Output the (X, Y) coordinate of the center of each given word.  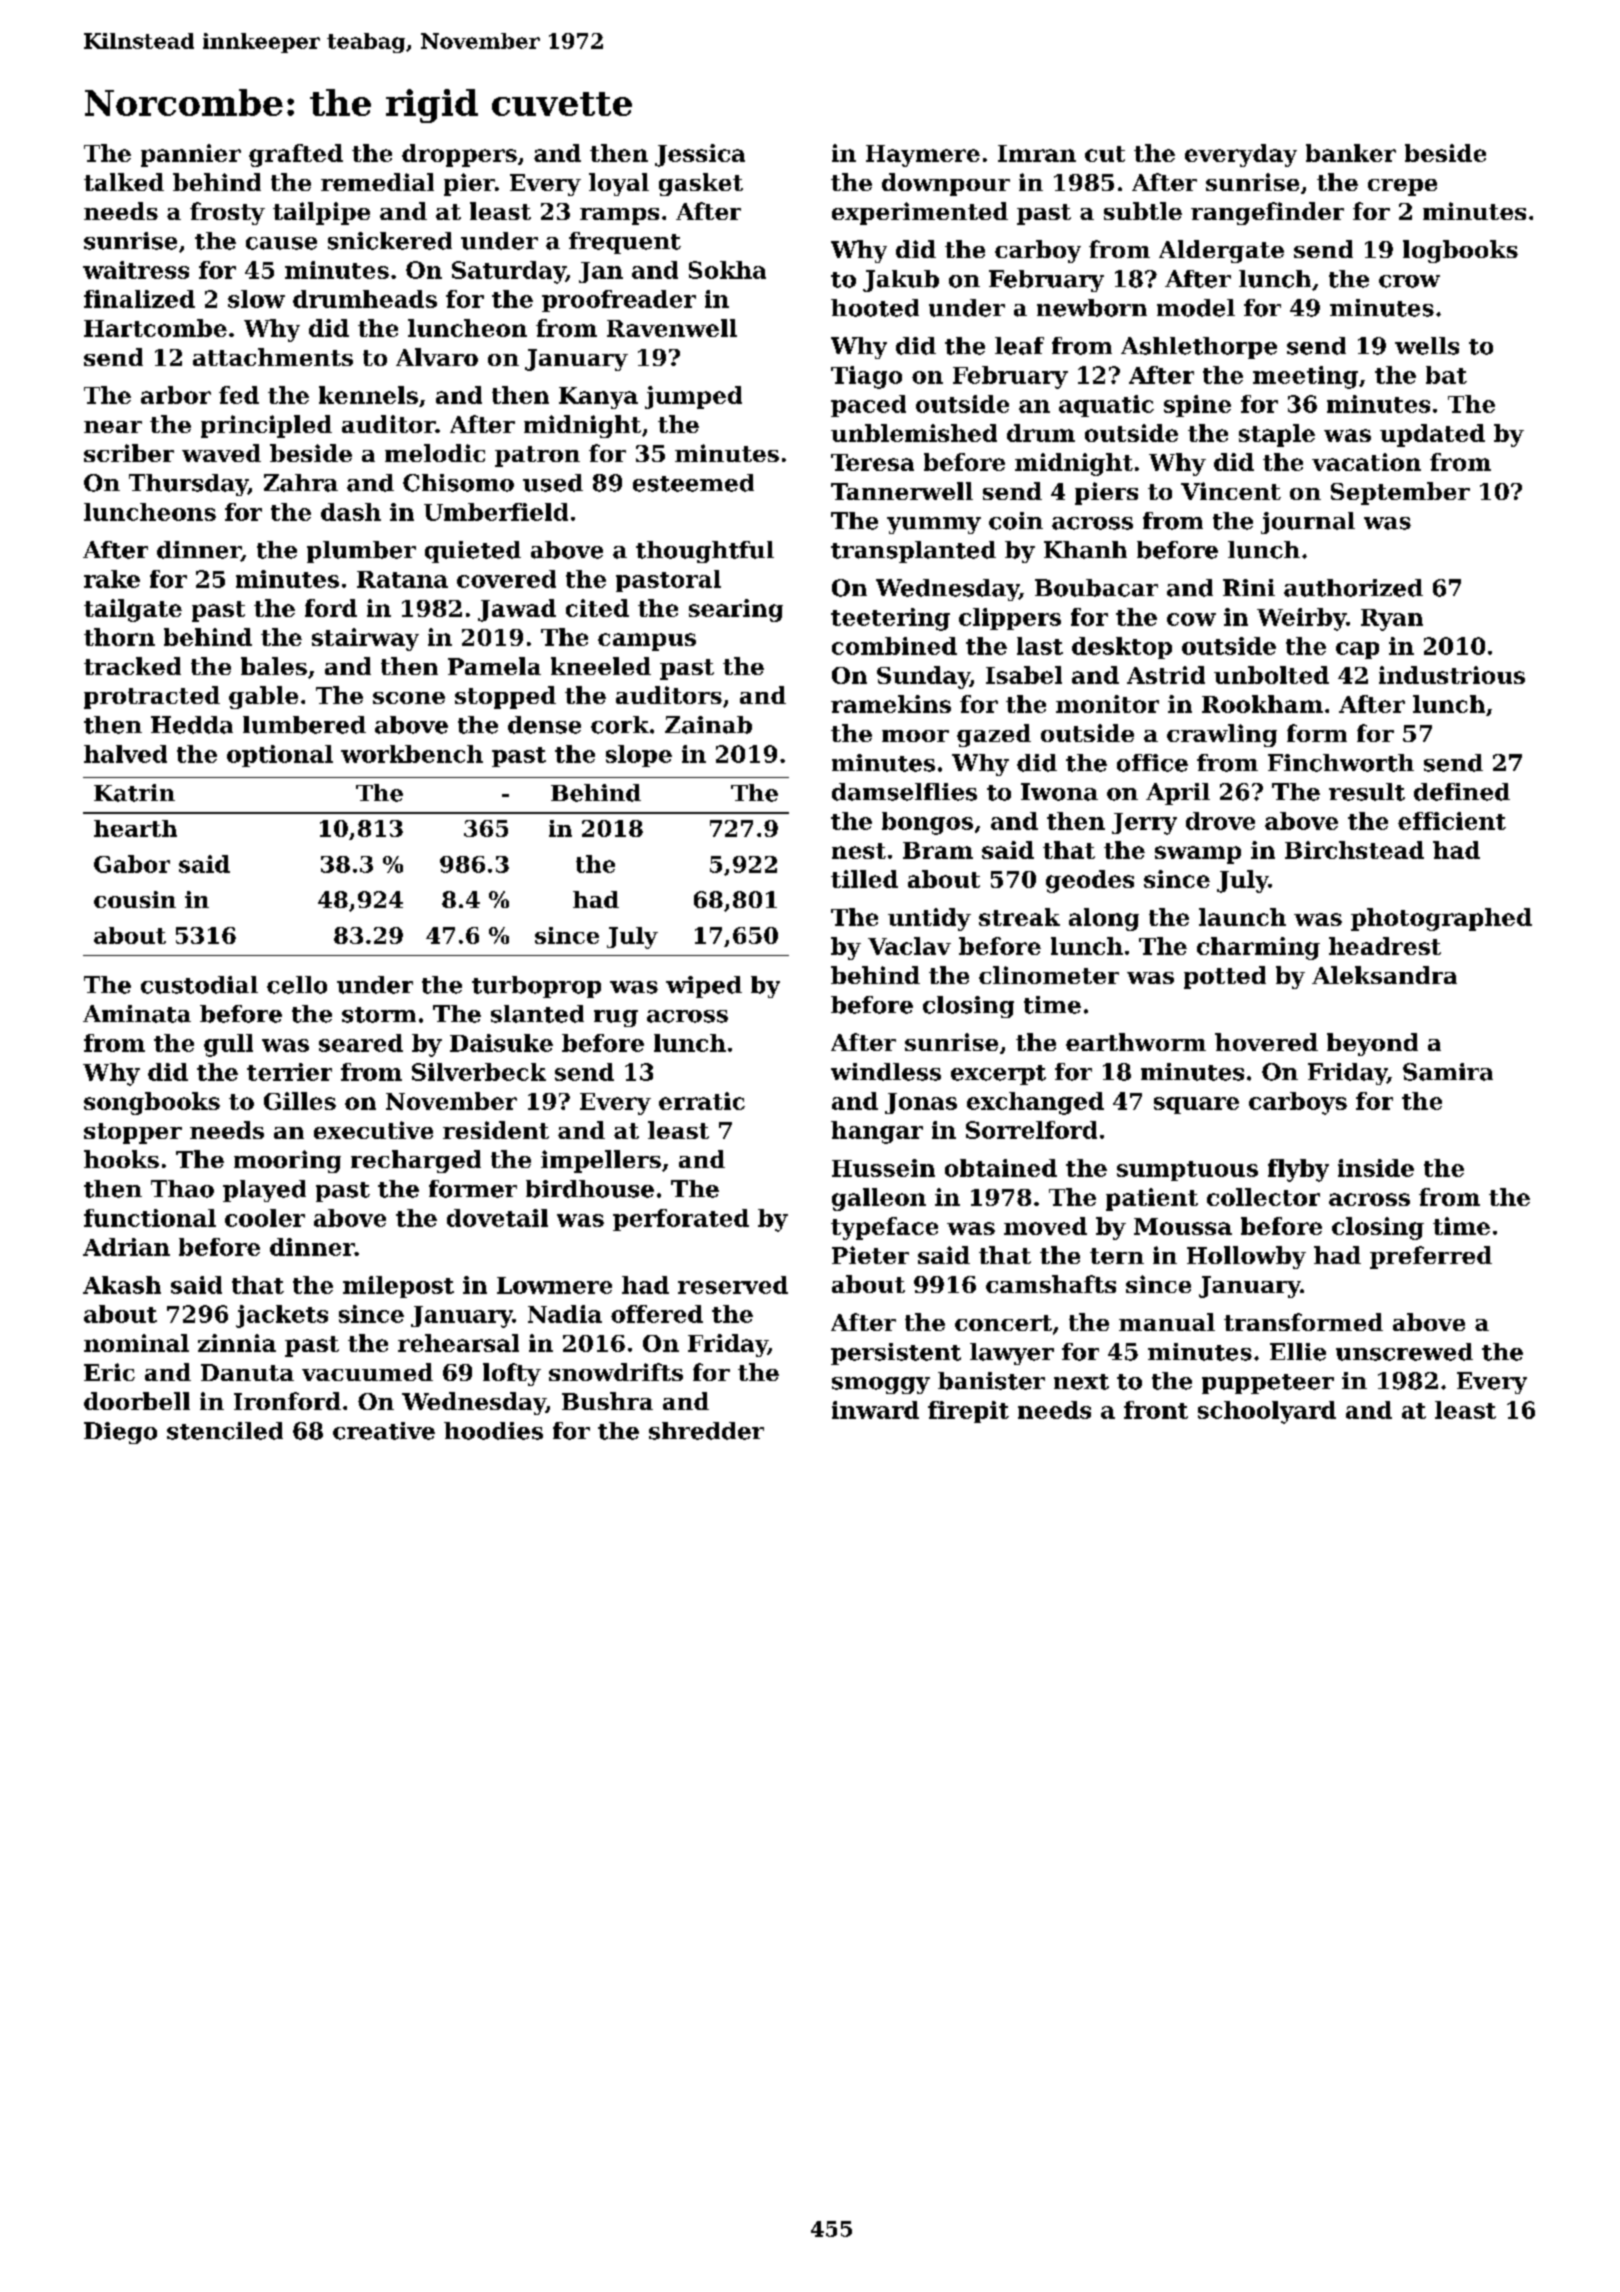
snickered (390, 241)
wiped (704, 987)
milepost (398, 1287)
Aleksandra (1384, 975)
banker (1351, 153)
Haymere (923, 156)
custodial (199, 985)
